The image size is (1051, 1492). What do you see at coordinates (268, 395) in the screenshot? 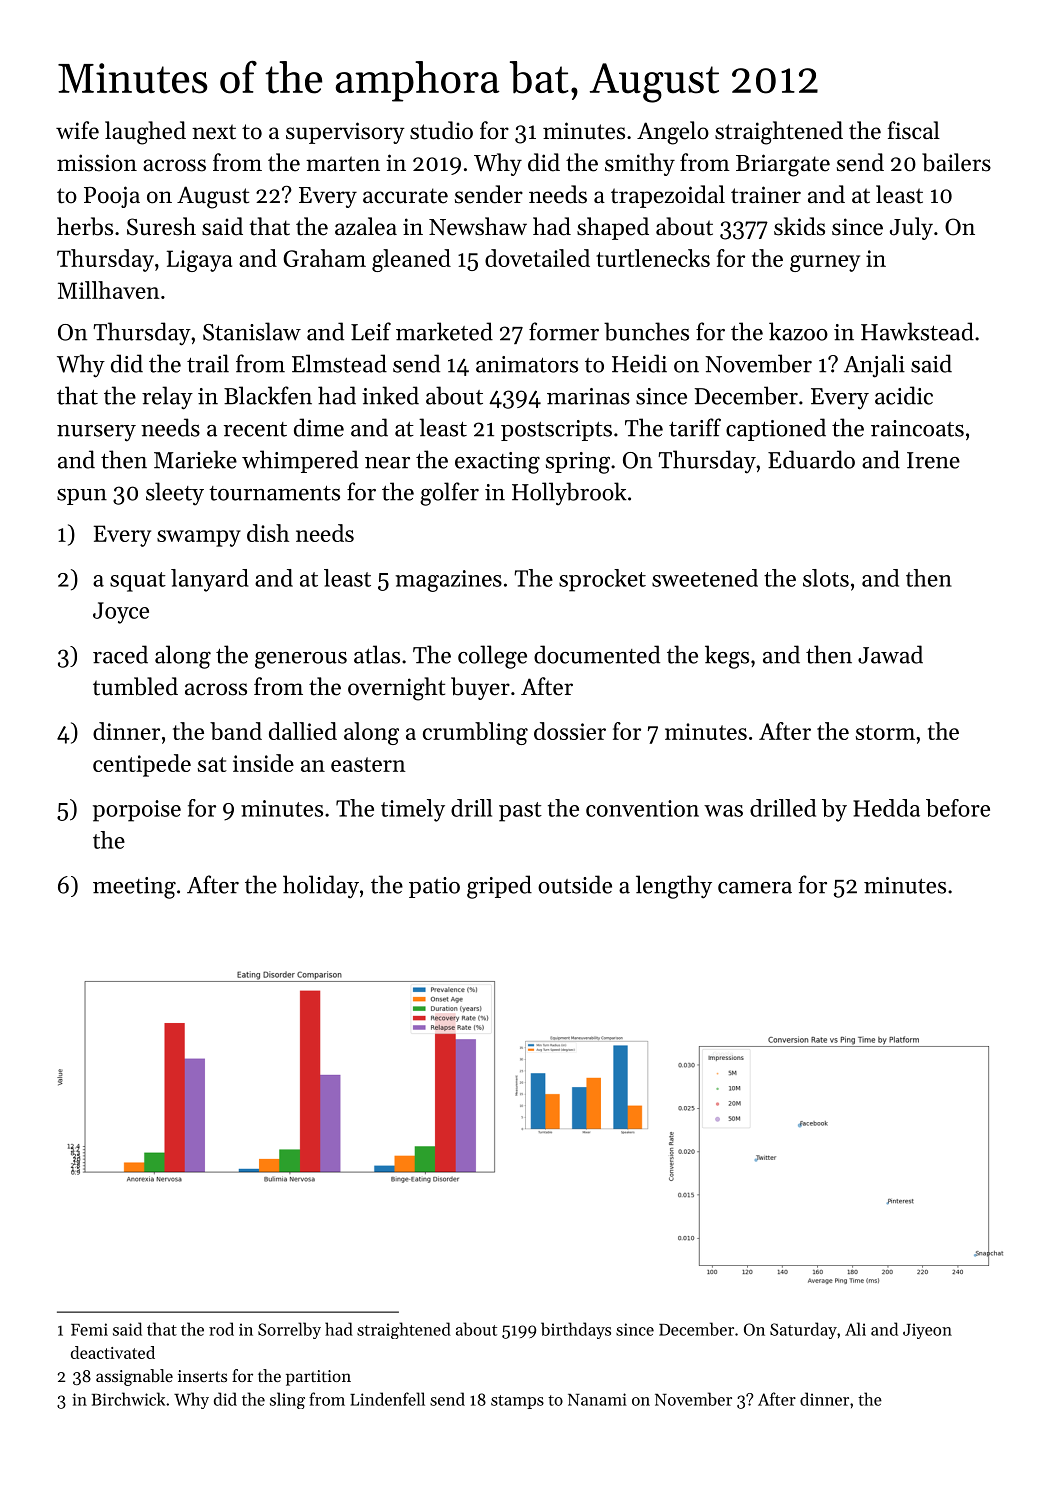
I see `Blackfen` at bounding box center [268, 395].
